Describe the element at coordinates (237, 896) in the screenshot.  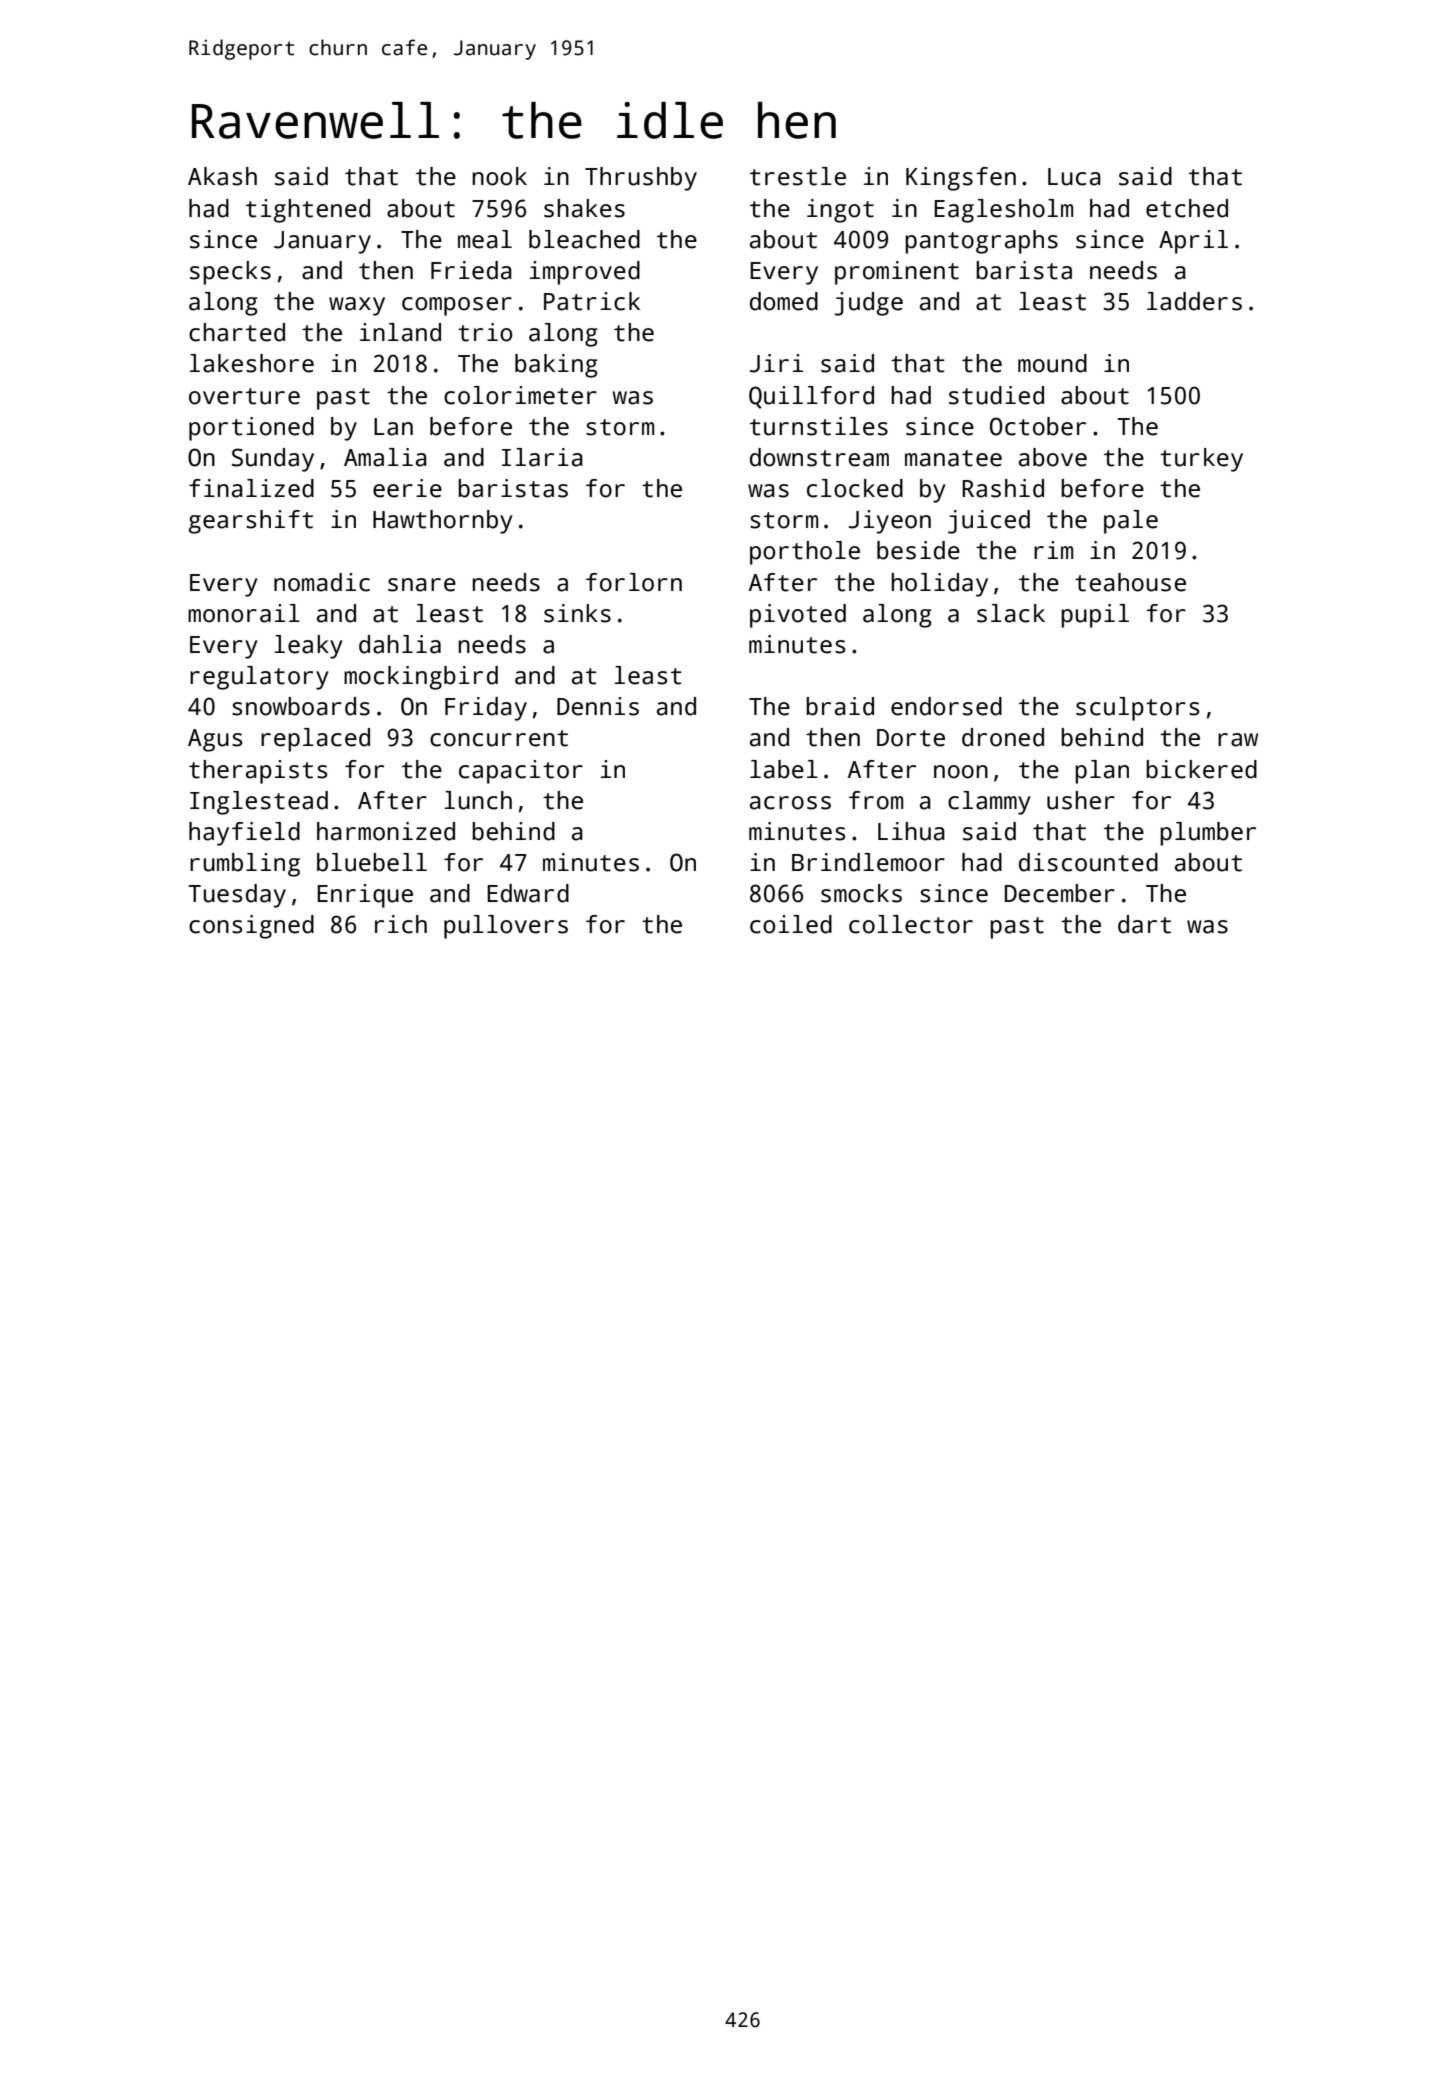
I see `Tuesday` at that location.
